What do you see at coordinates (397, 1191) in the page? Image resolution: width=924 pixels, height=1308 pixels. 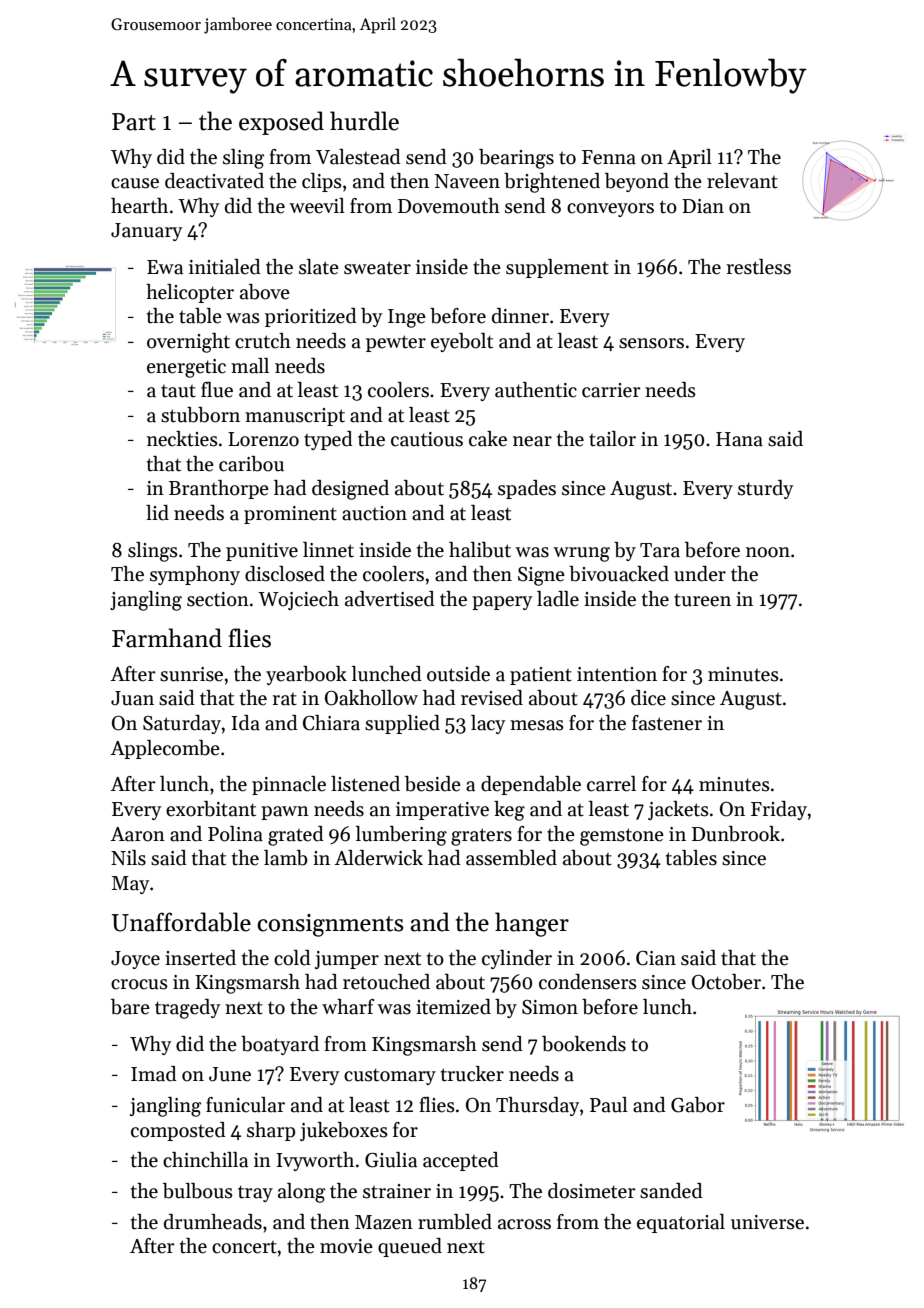 I see `strainer` at bounding box center [397, 1191].
